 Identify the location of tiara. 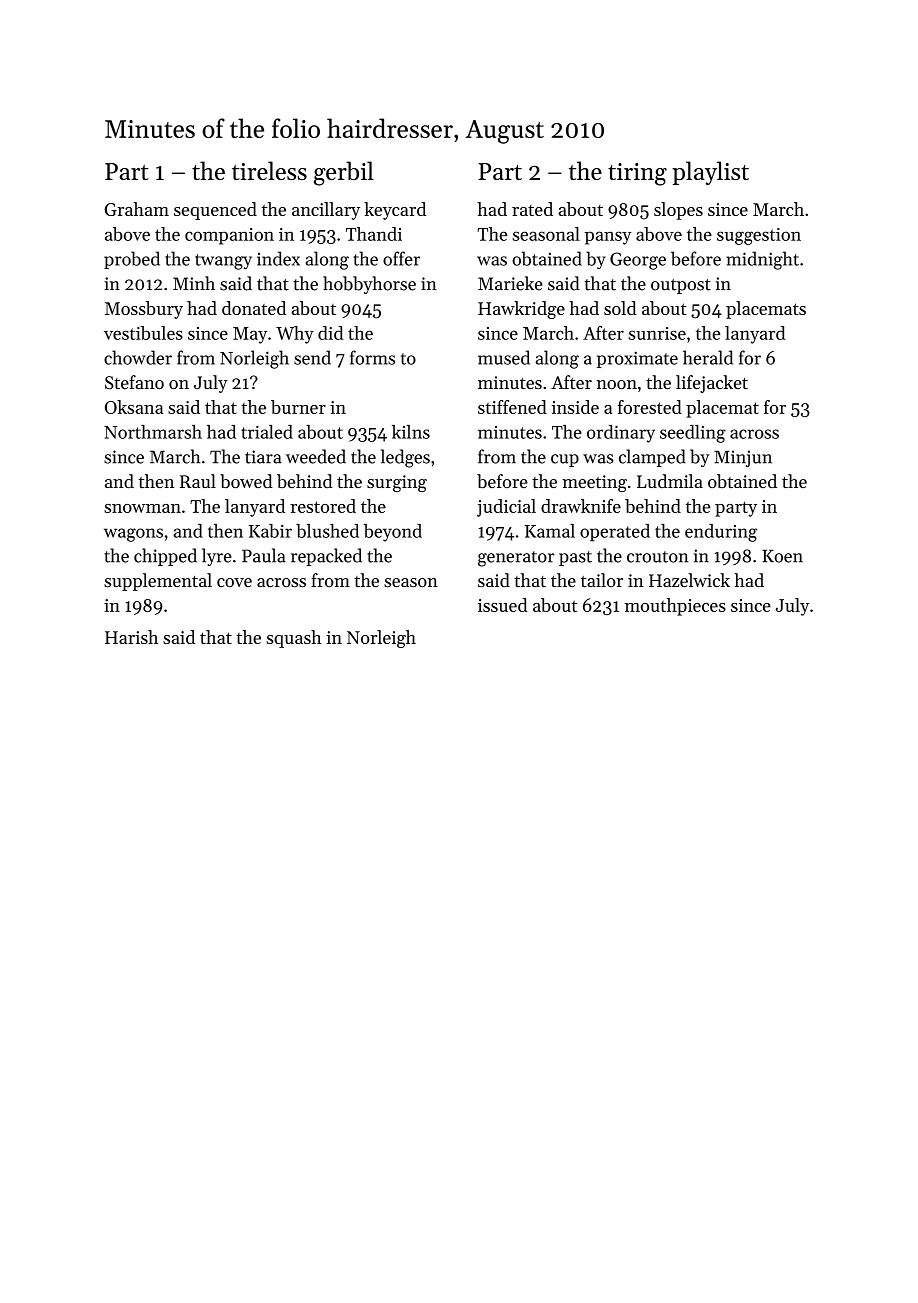
(263, 457).
